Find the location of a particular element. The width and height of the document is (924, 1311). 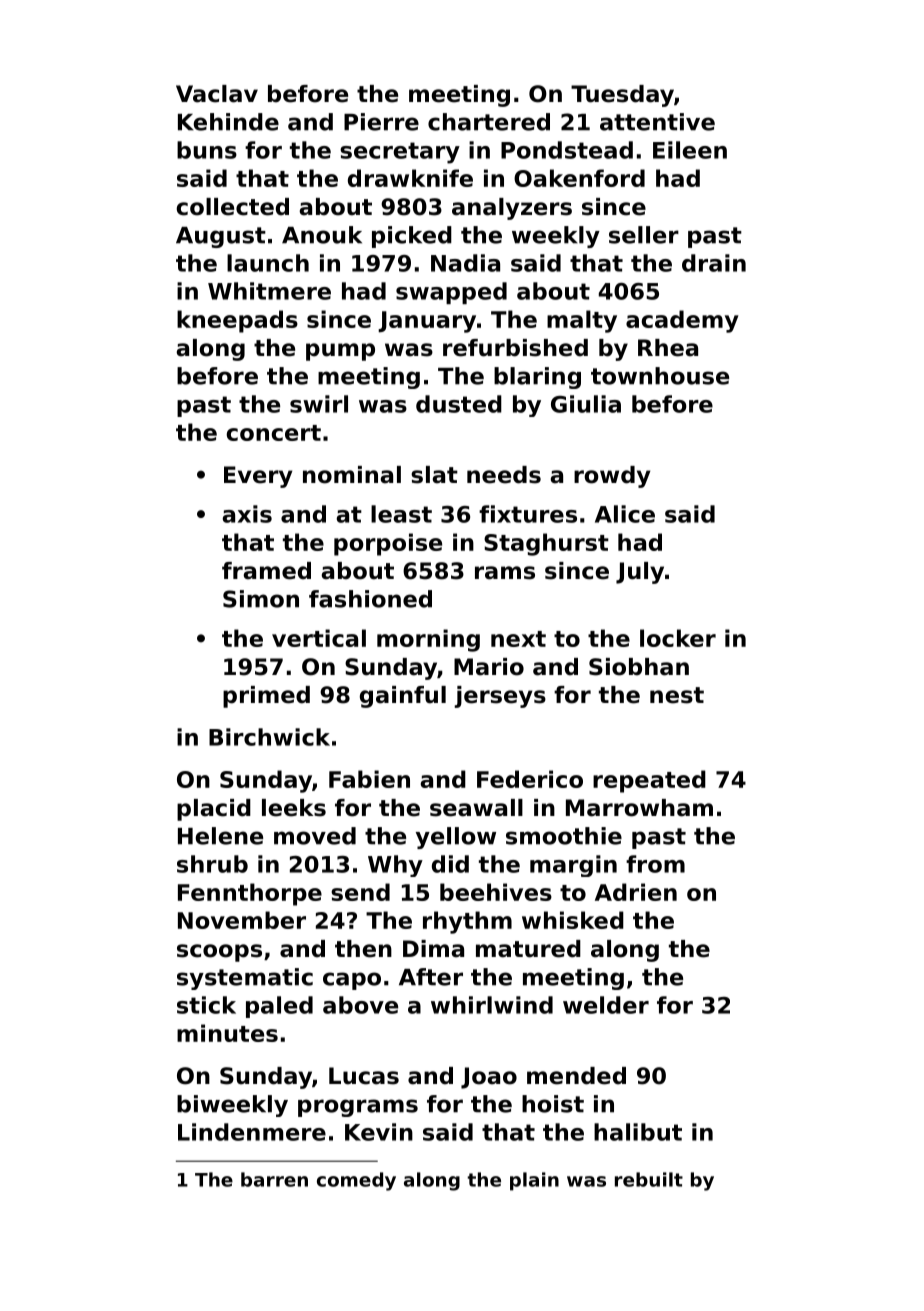

Vaclav is located at coordinates (217, 94).
